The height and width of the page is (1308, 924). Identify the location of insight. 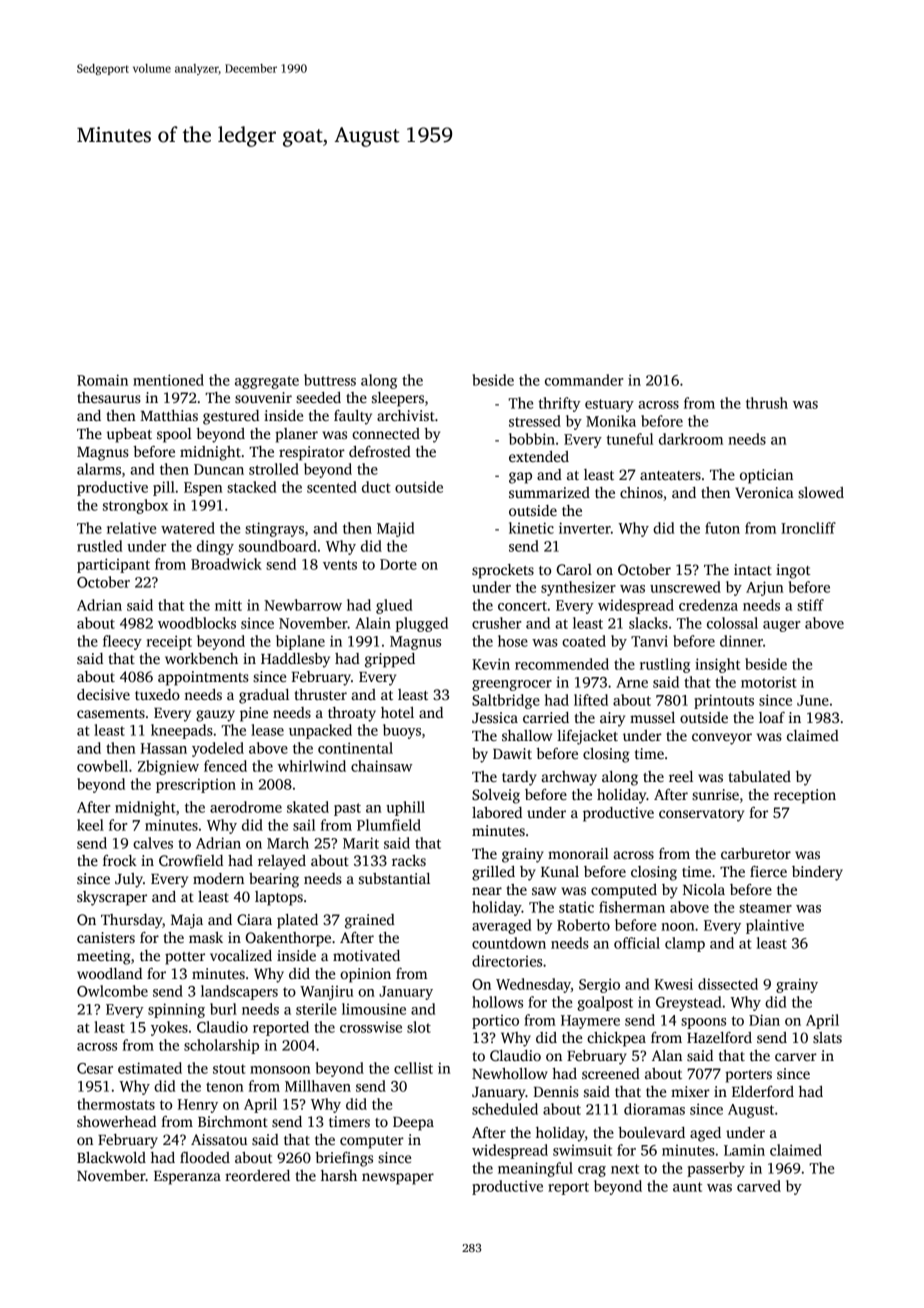
(717, 665).
